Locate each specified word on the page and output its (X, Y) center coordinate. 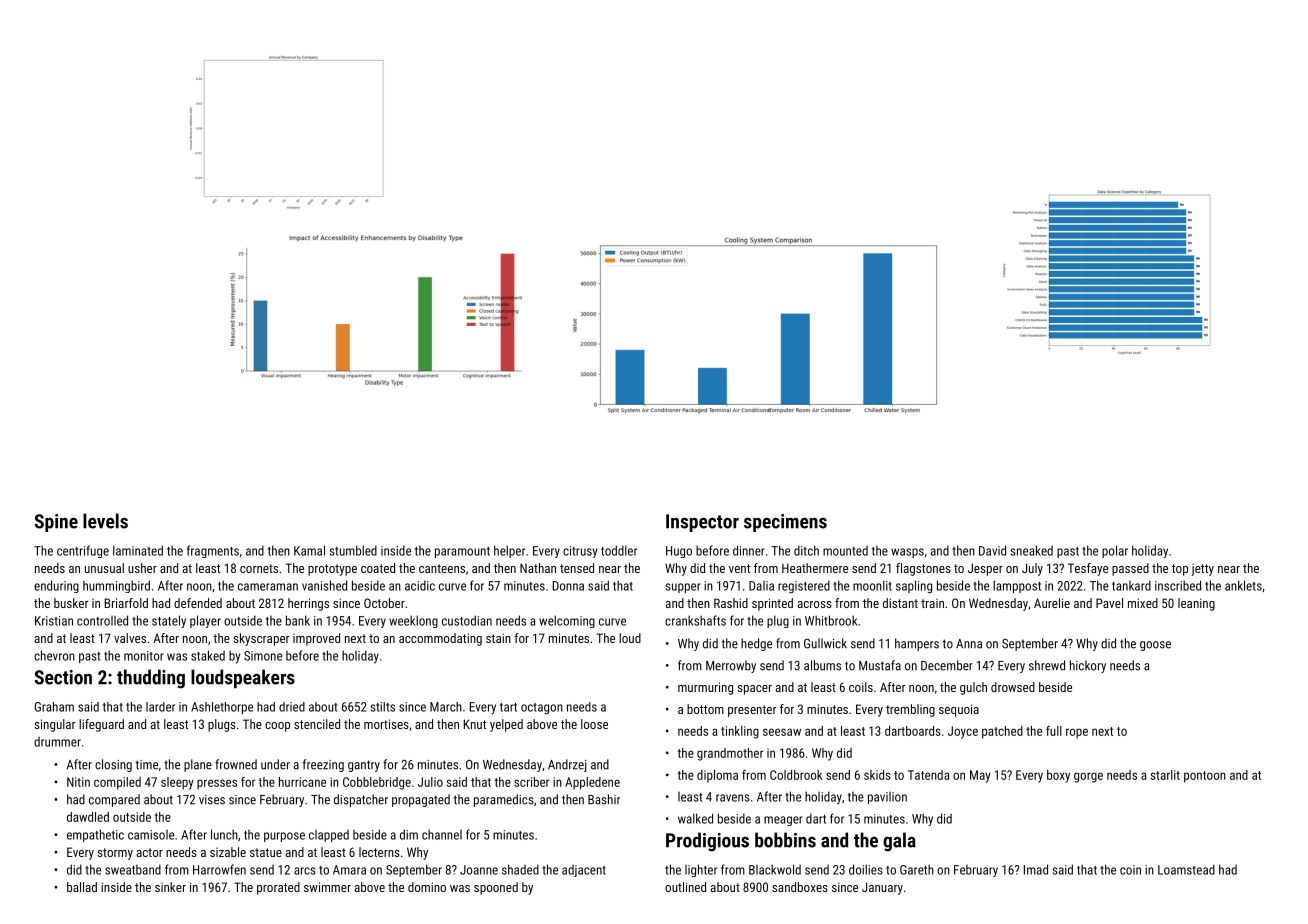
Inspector (702, 523)
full (1054, 731)
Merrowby (731, 666)
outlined (685, 887)
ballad (82, 887)
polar (1115, 551)
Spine (56, 523)
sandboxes (800, 887)
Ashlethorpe (222, 708)
